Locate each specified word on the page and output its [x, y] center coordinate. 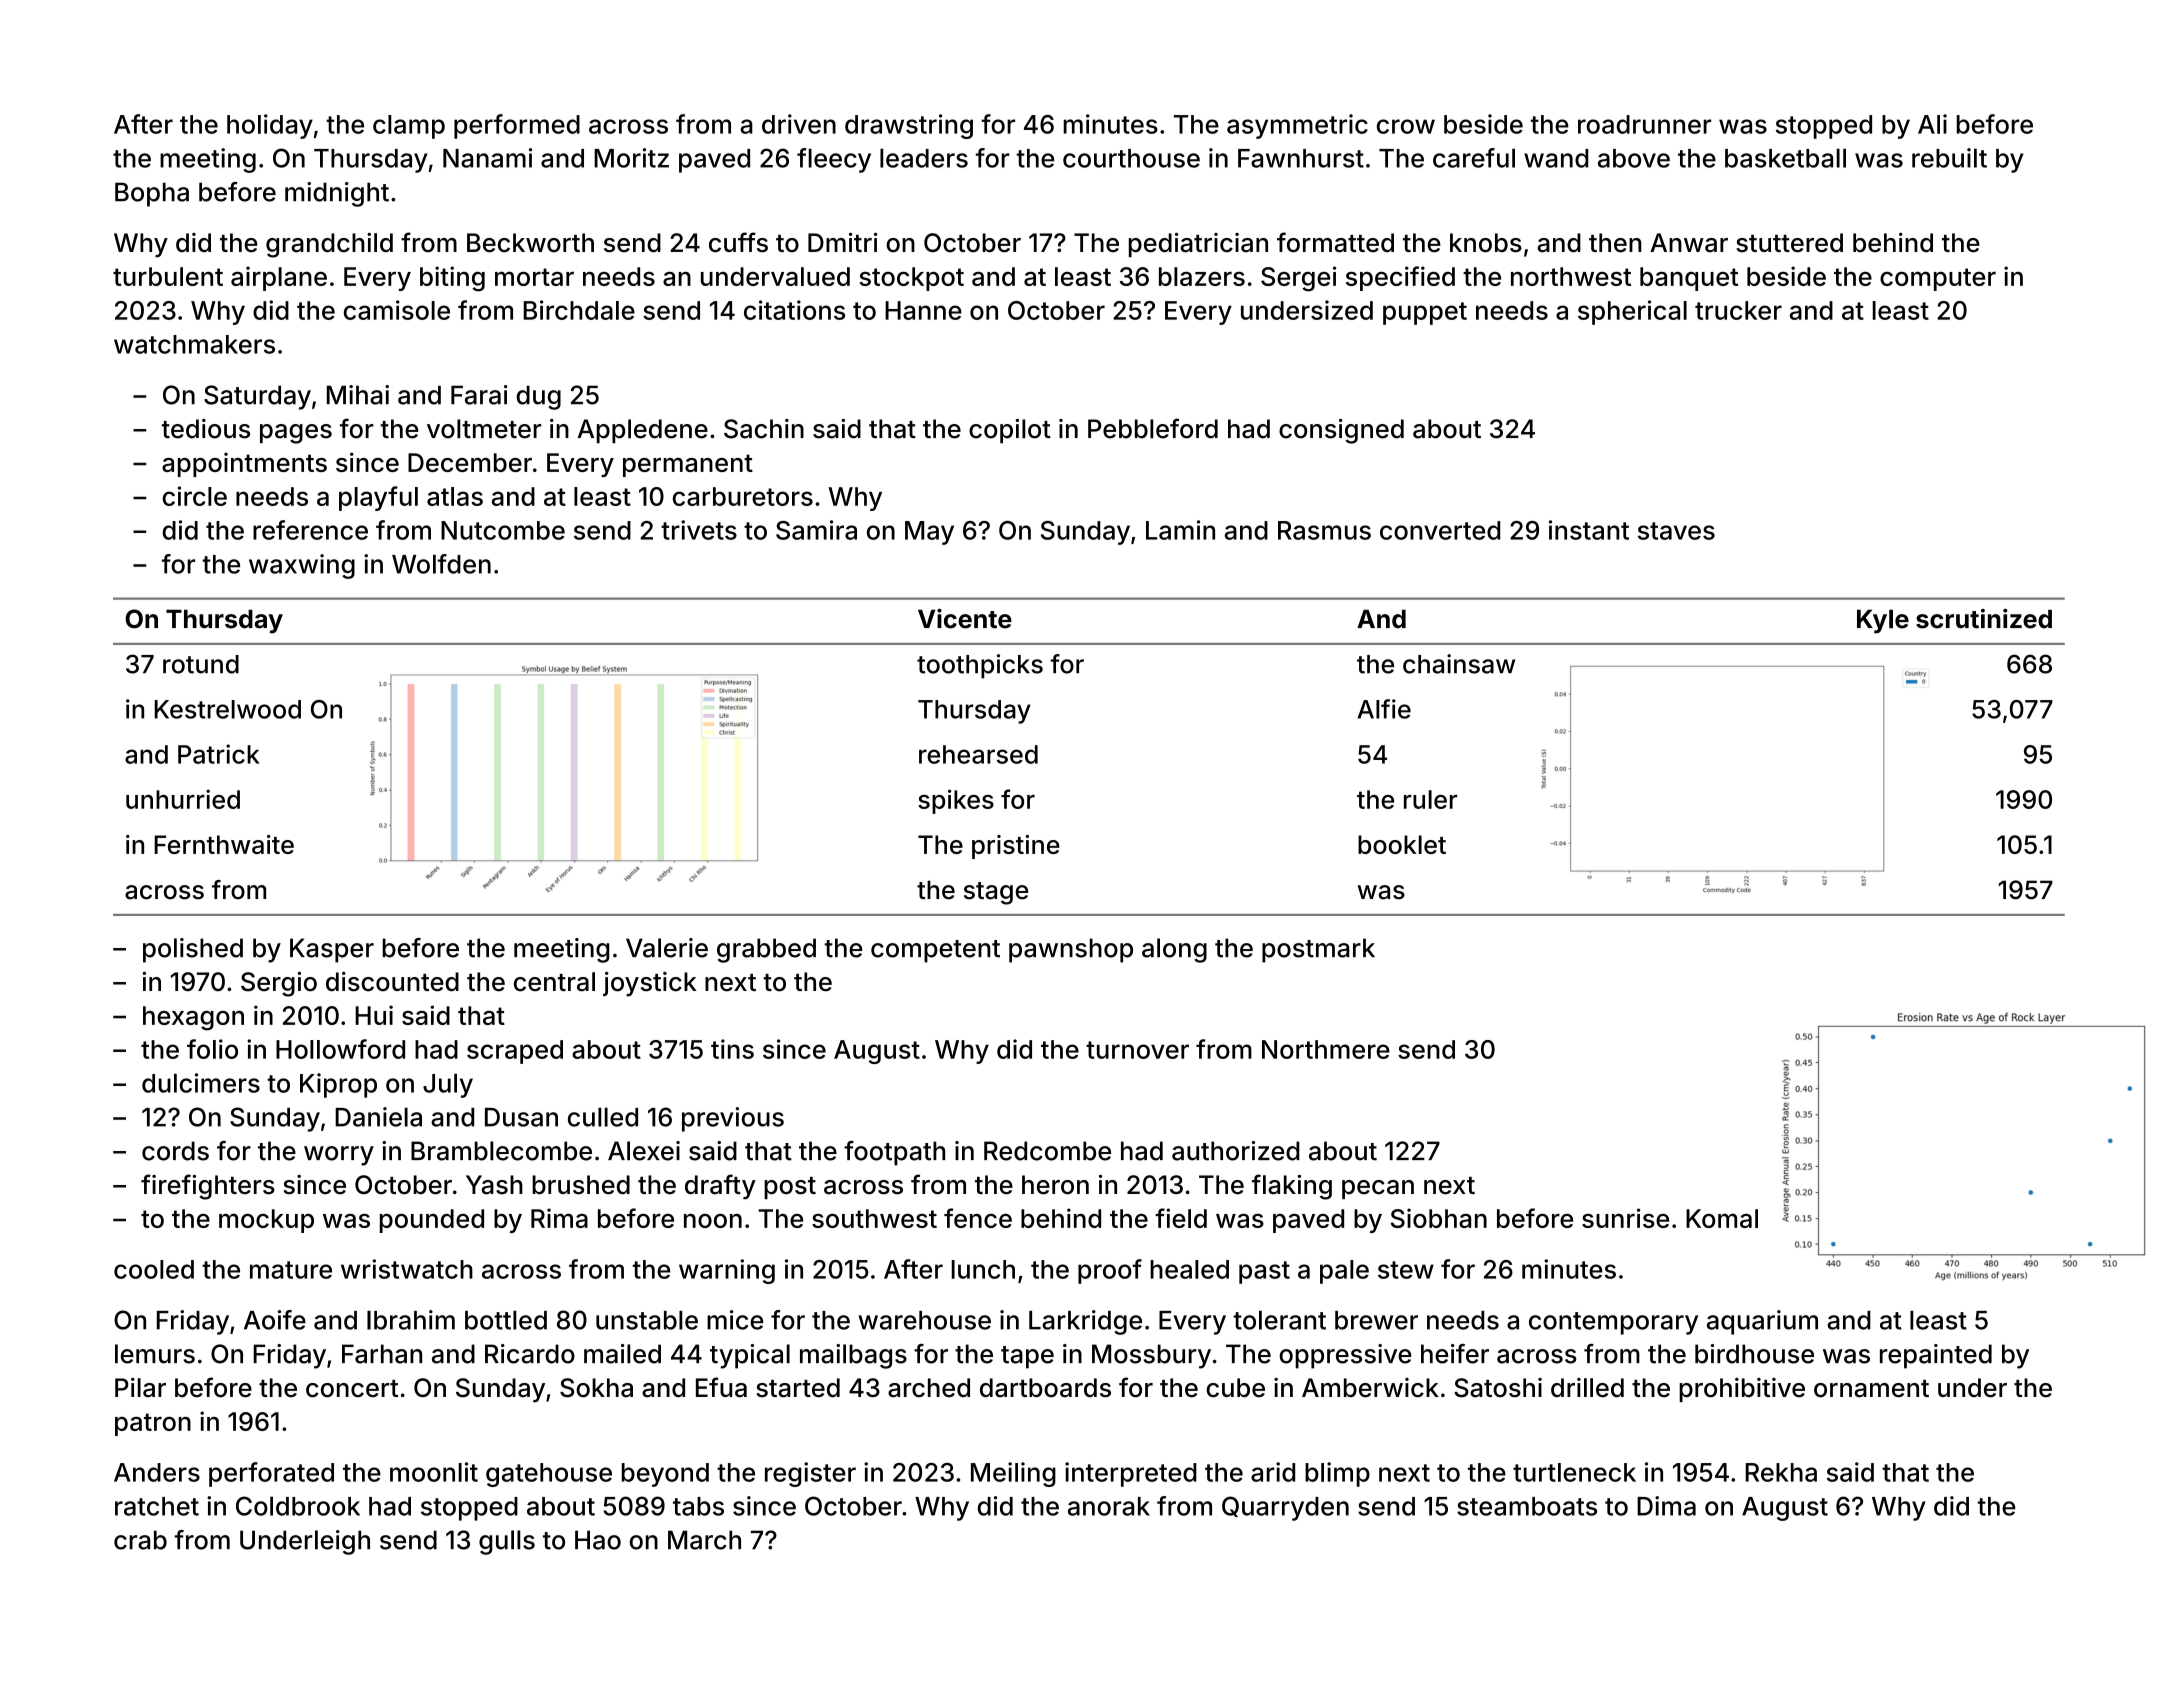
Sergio [279, 984]
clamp [409, 127]
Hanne [923, 310]
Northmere [1326, 1049]
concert [352, 1389]
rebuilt [1949, 158]
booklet [1402, 844]
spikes [956, 801]
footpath [894, 1153]
